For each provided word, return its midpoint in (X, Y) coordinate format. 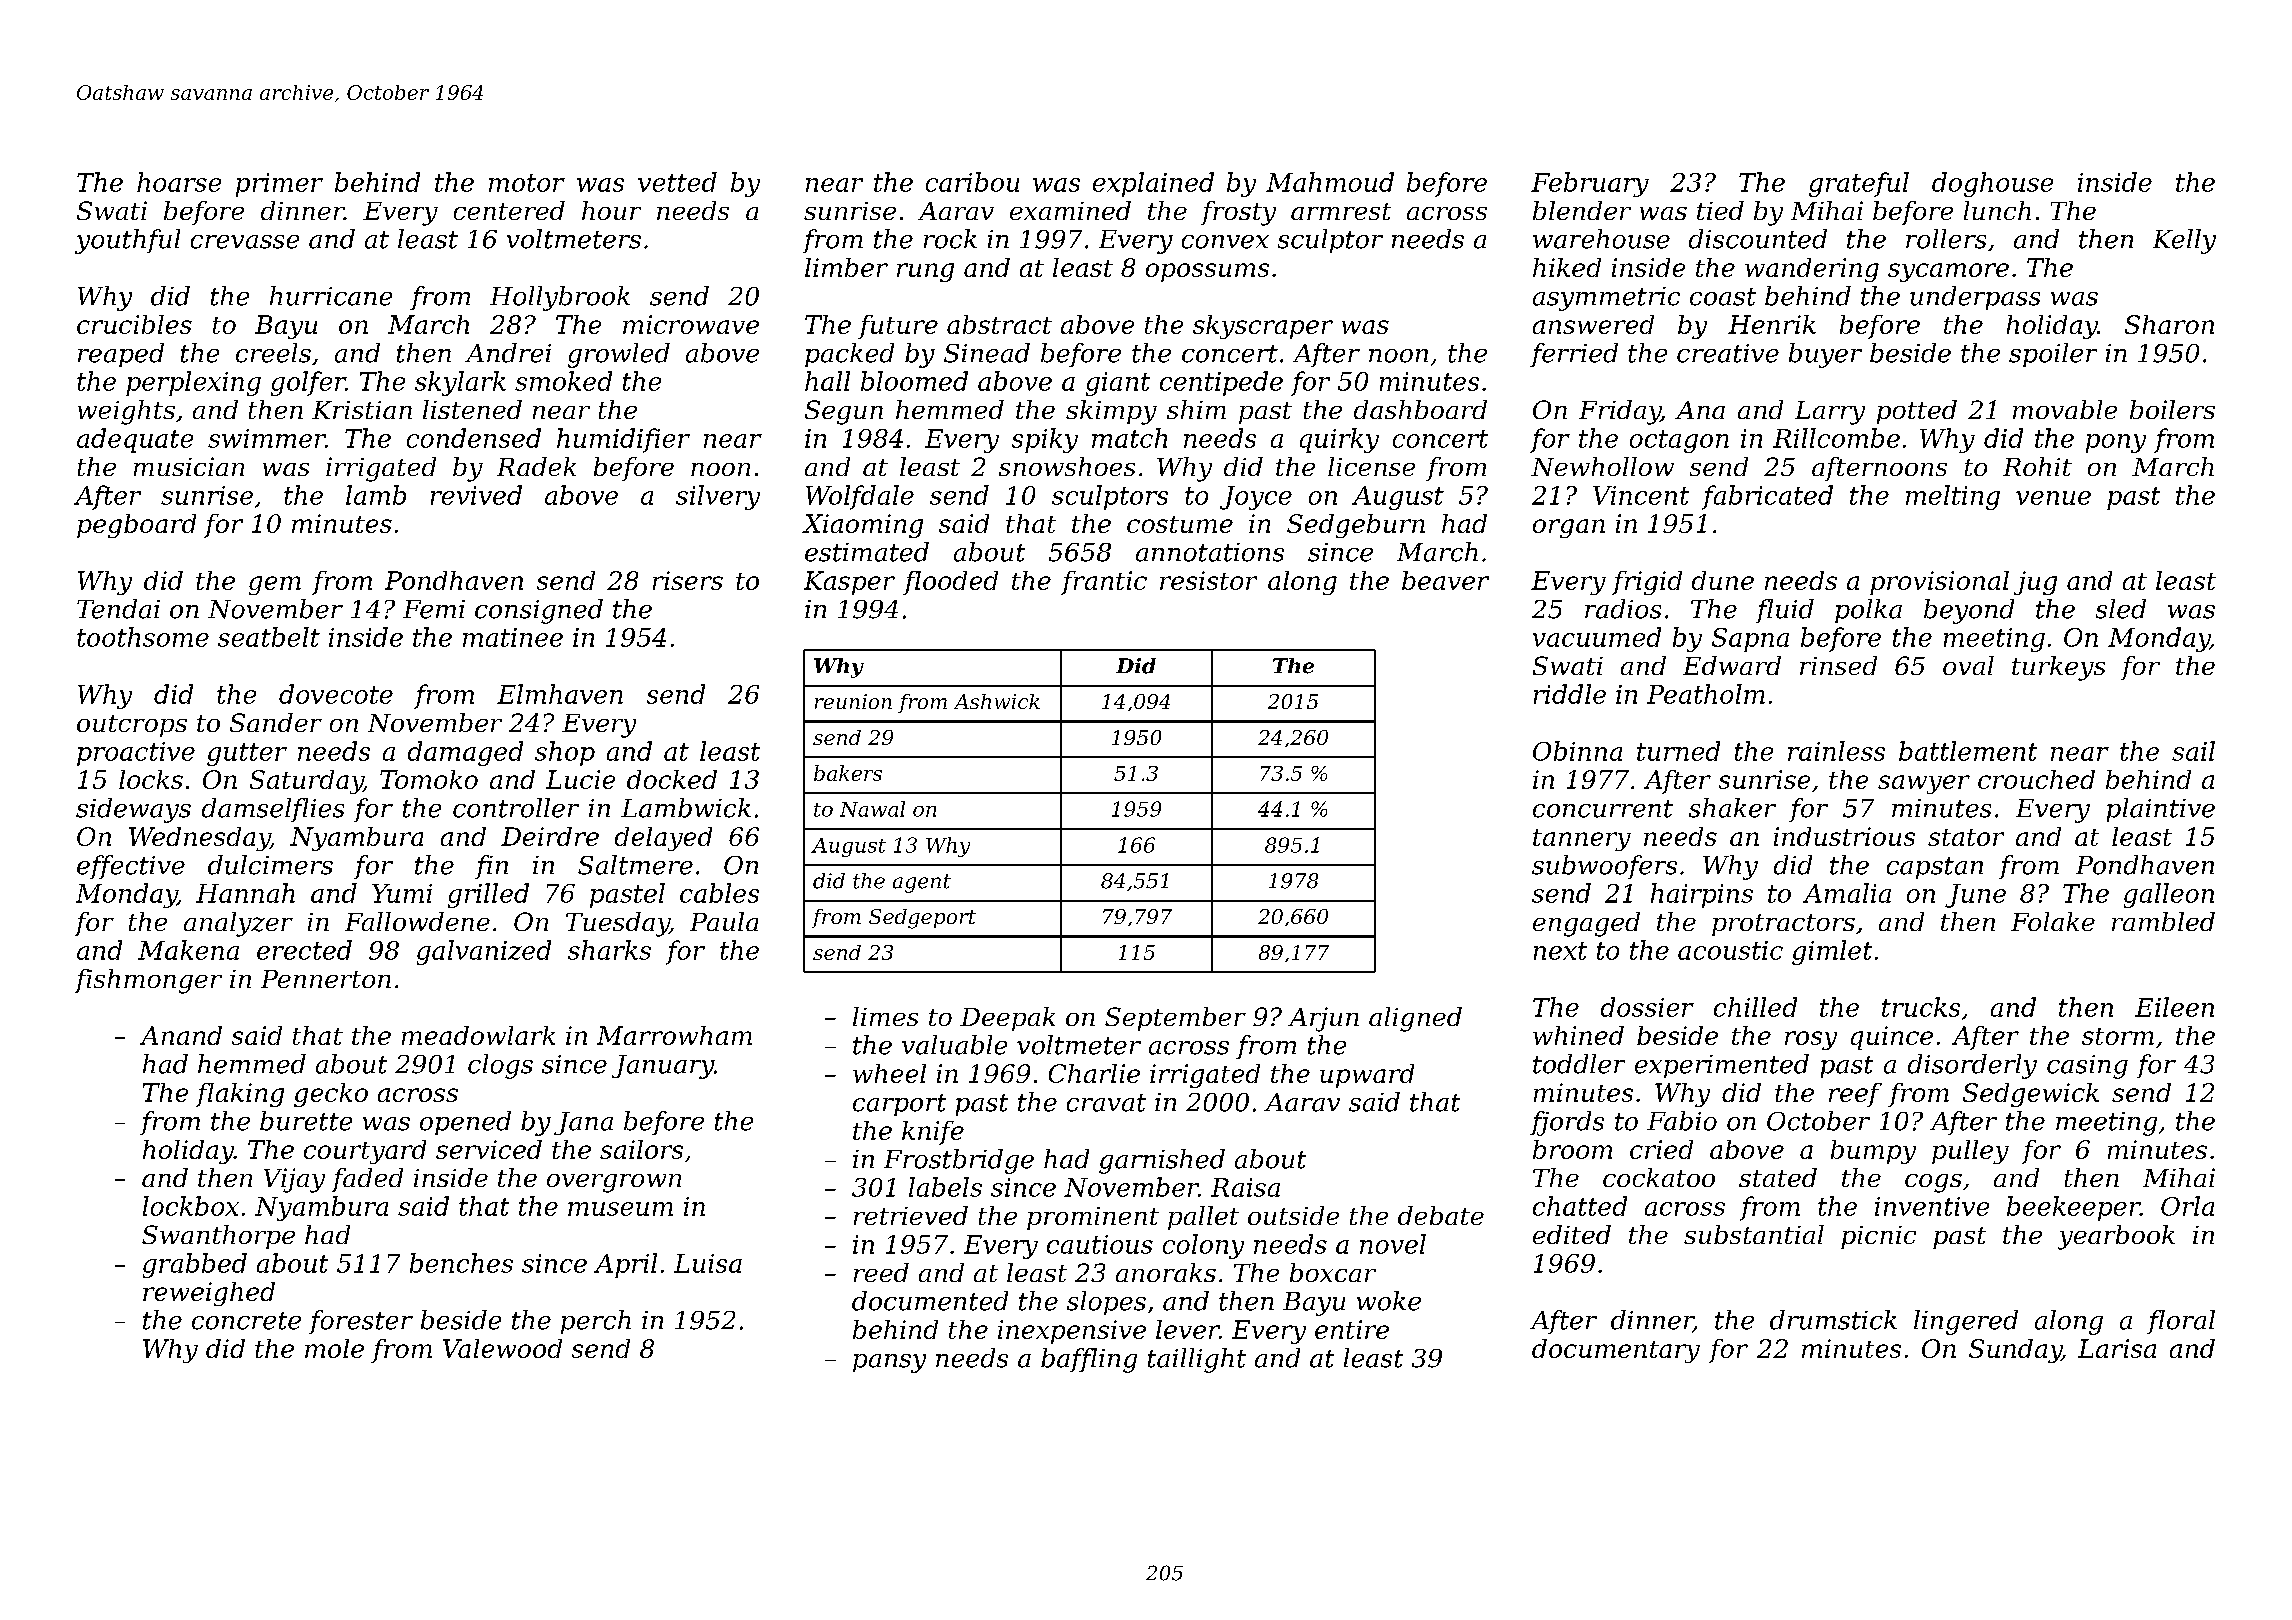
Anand (181, 1035)
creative (1728, 353)
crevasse (245, 242)
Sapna (1750, 640)
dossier (1647, 1007)
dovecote (336, 694)
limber (846, 267)
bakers (848, 773)
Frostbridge (959, 1161)
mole (334, 1348)
